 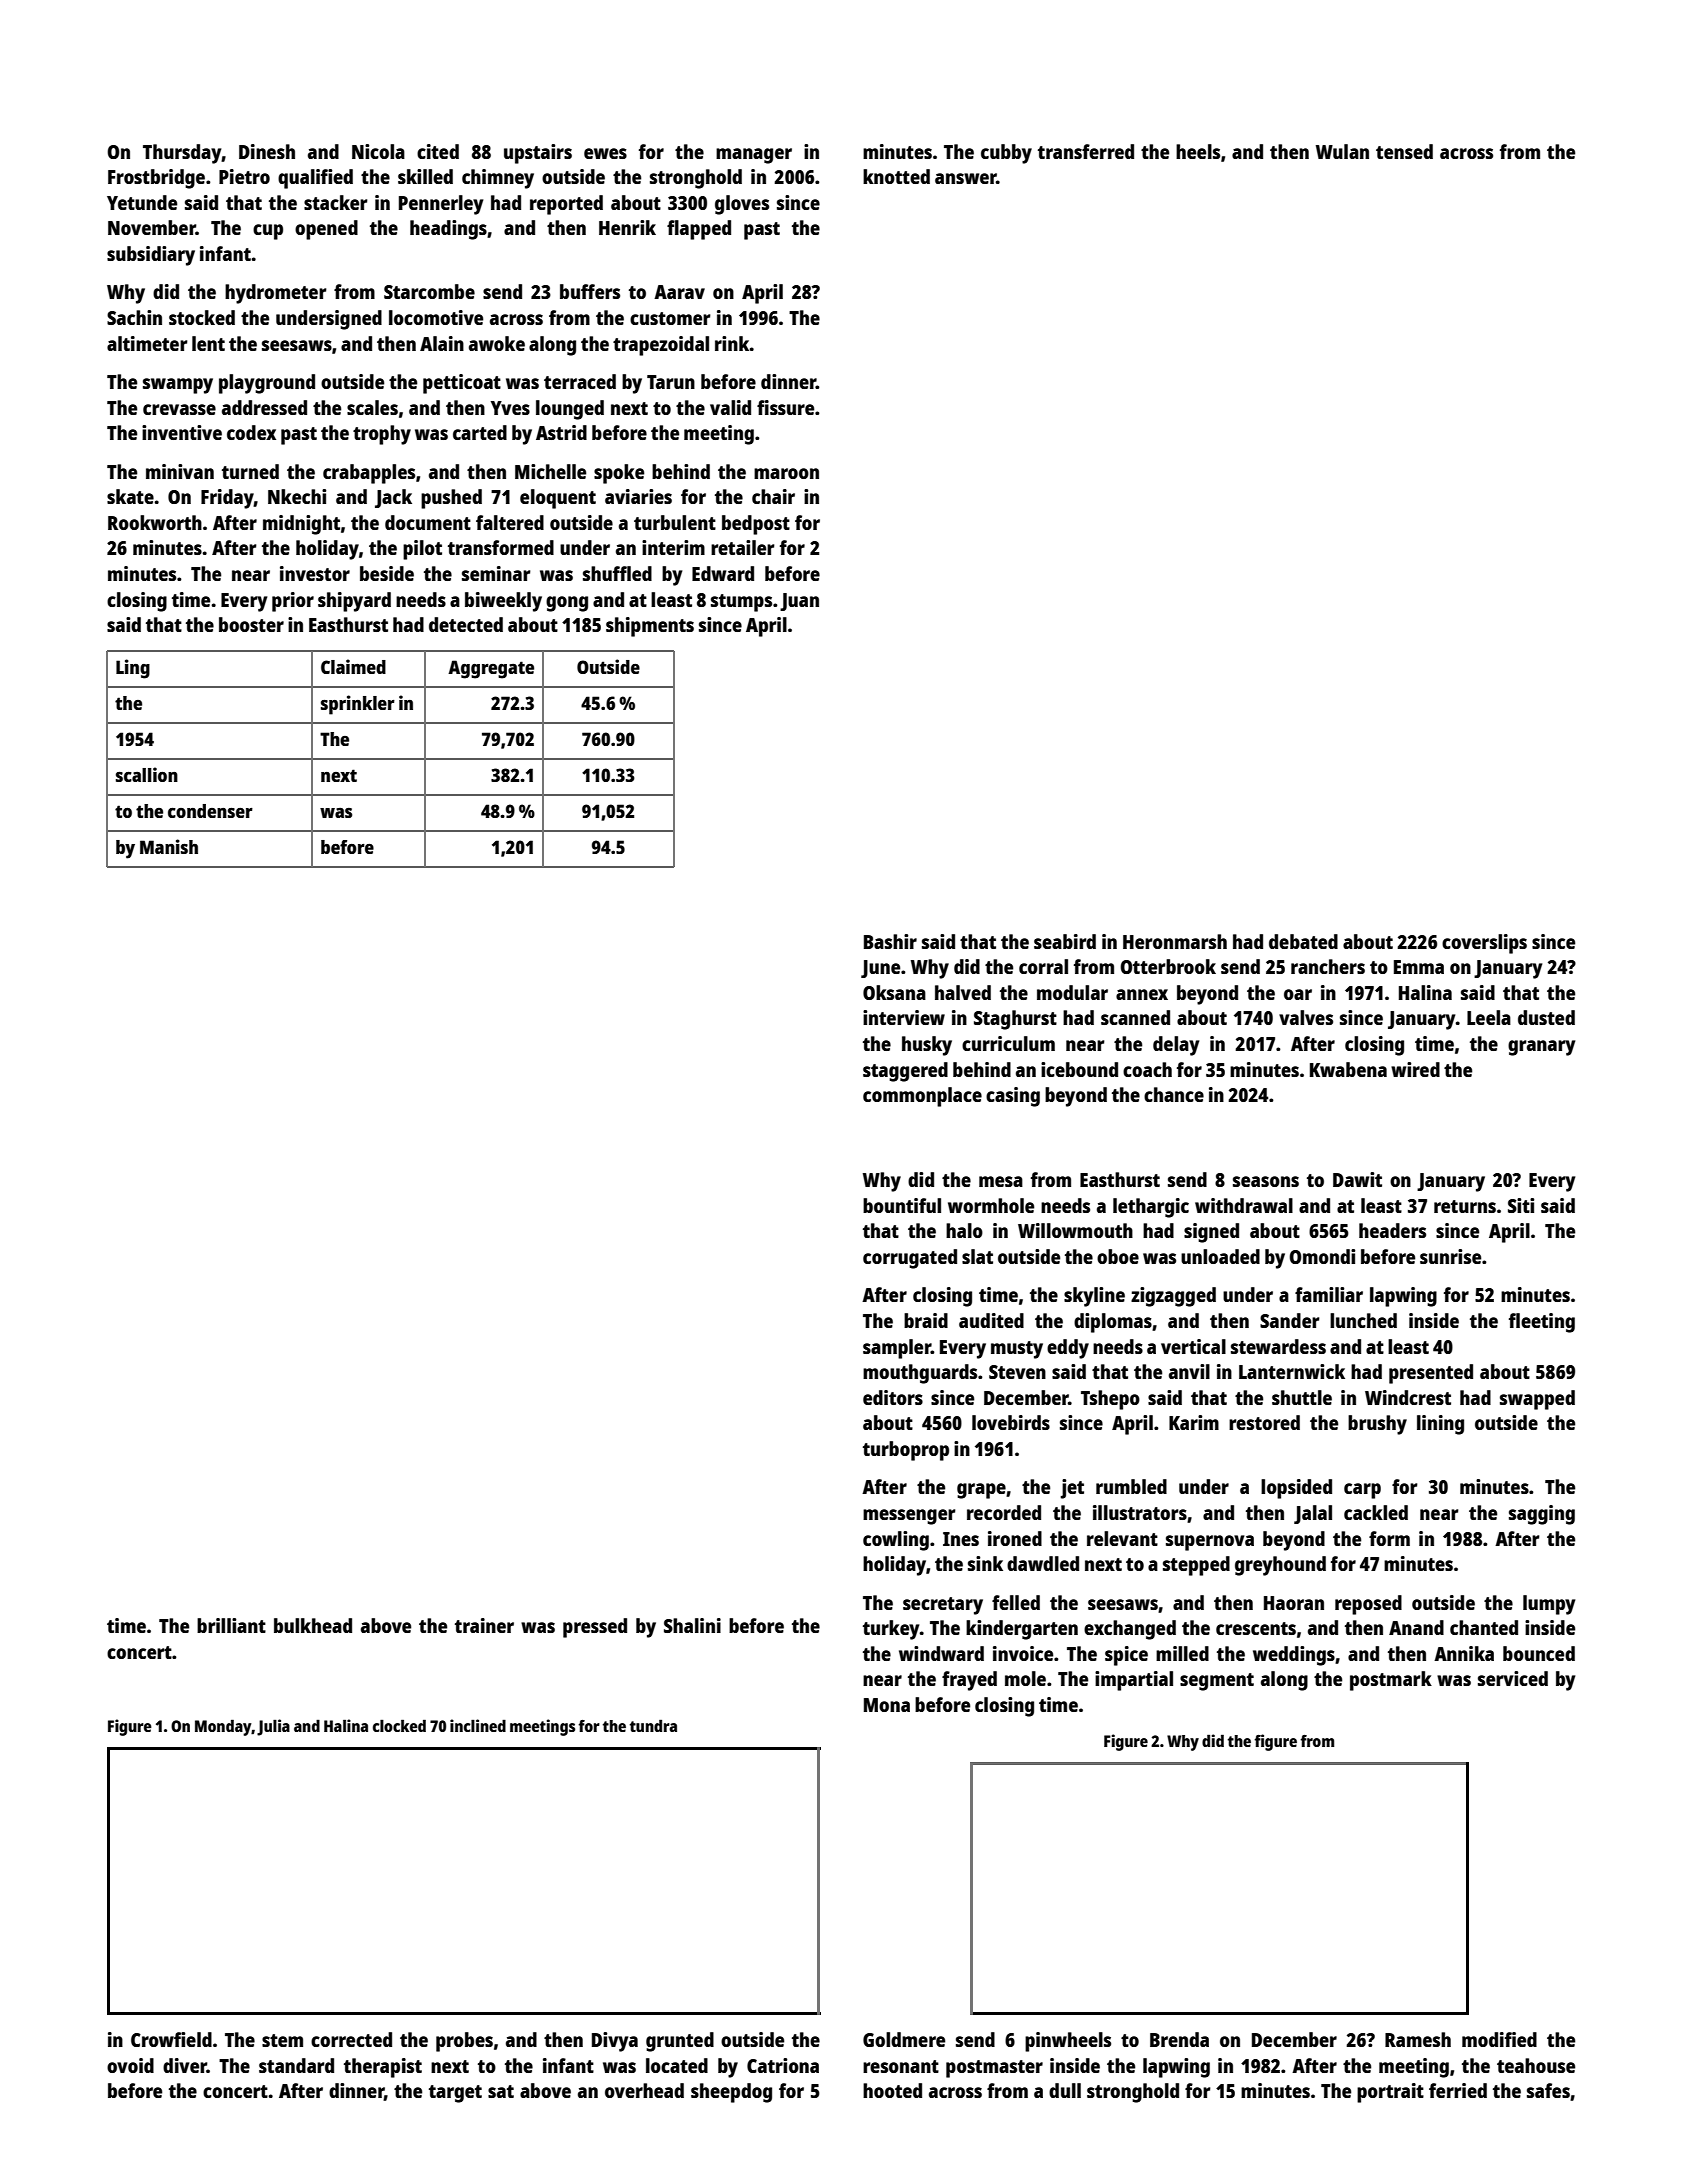 I want to click on Shalini, so click(x=692, y=1625).
